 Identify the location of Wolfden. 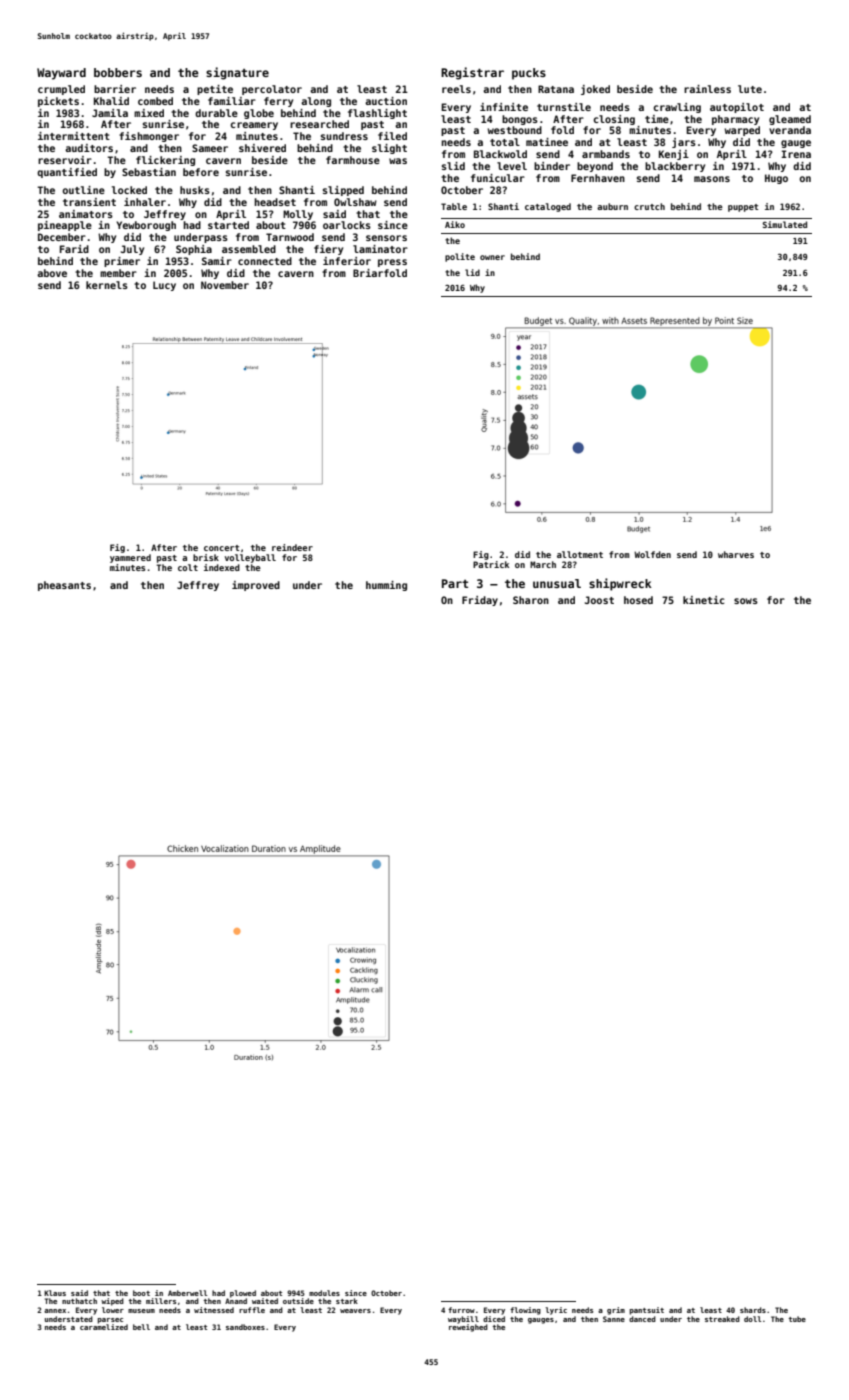
(652, 554).
